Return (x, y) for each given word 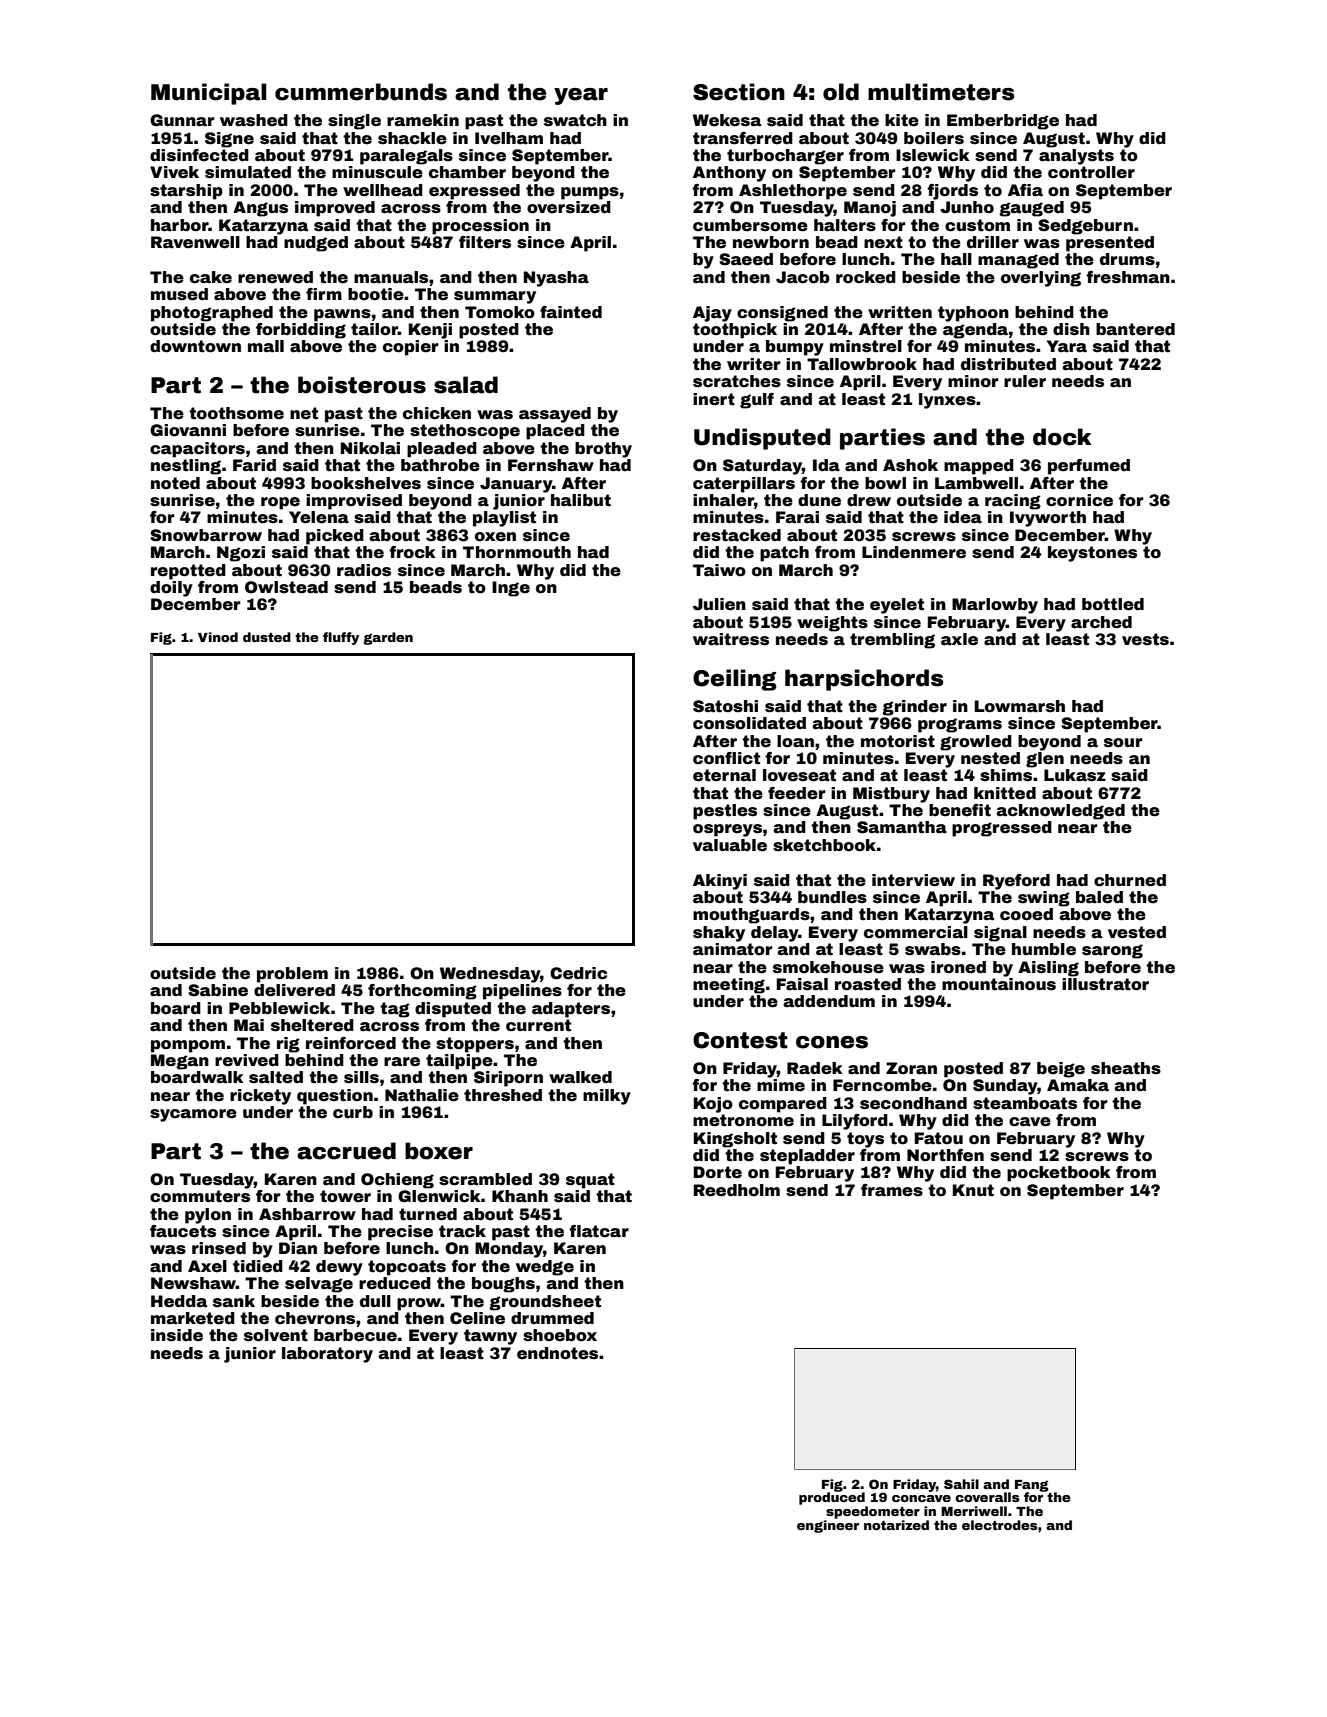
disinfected (199, 155)
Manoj (870, 209)
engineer (828, 1526)
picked (335, 537)
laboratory (327, 1355)
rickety (260, 1097)
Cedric (578, 973)
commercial (916, 932)
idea (963, 517)
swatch (575, 120)
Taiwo (719, 570)
